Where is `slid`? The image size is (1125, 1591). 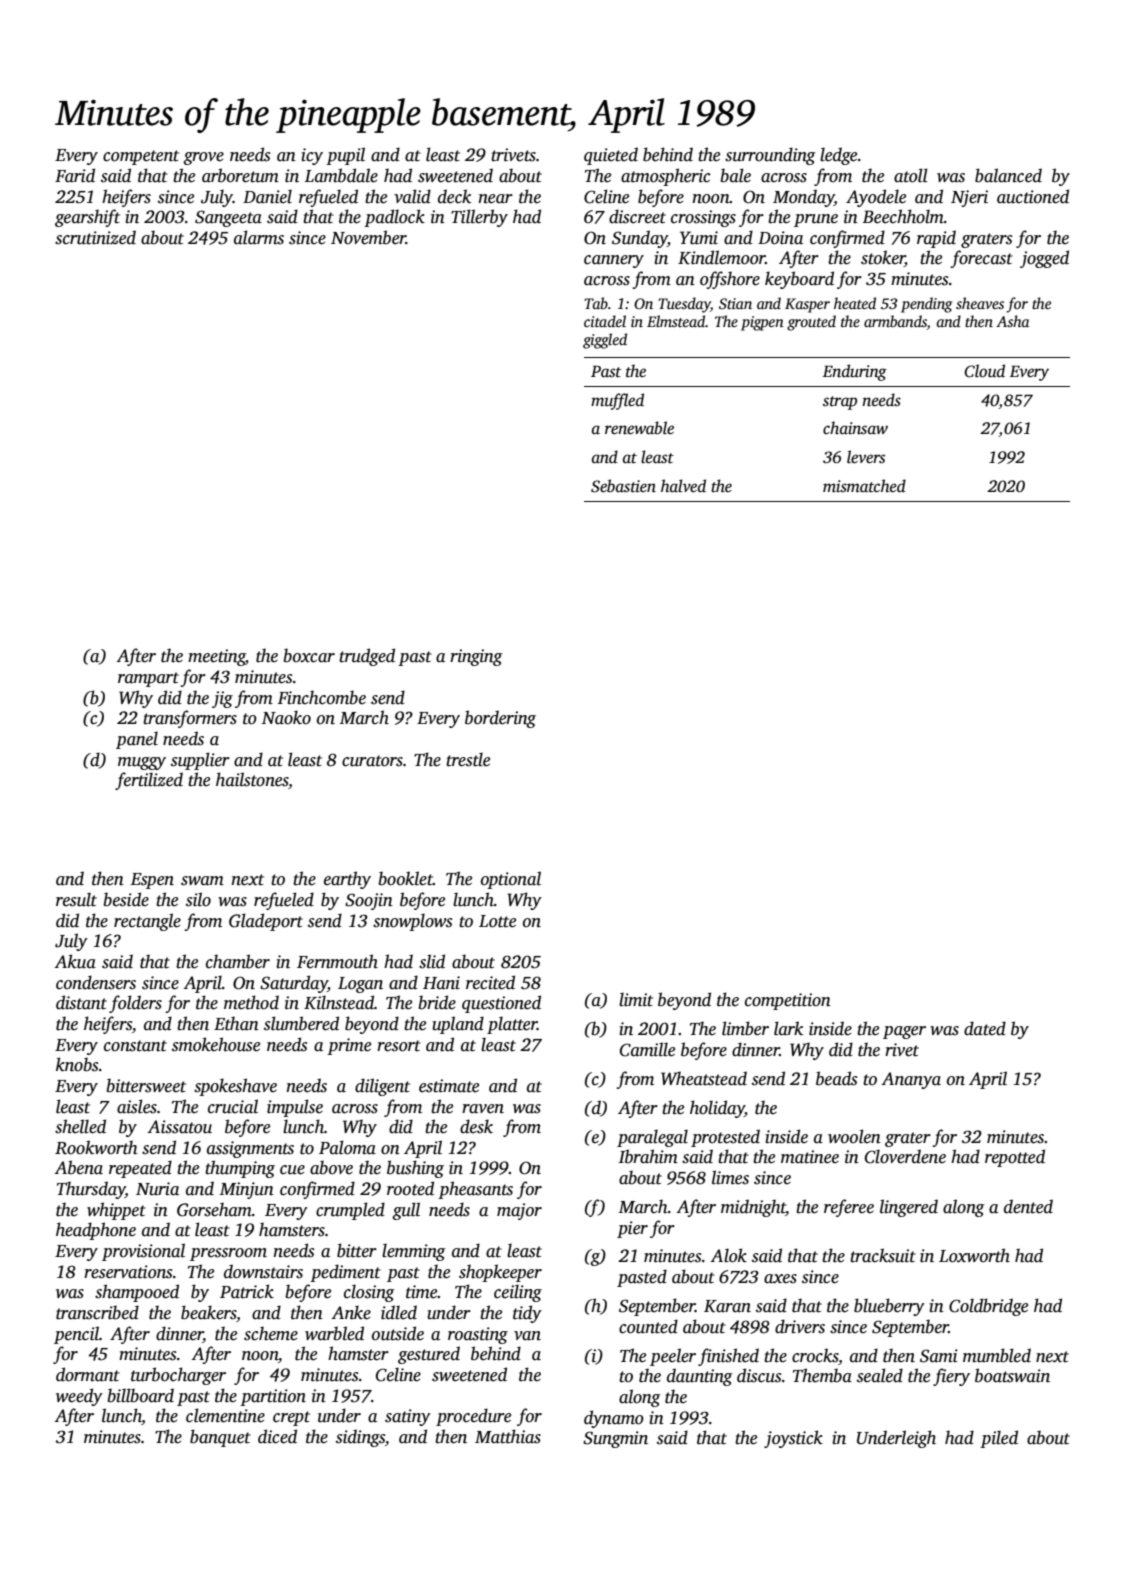 slid is located at coordinates (432, 961).
